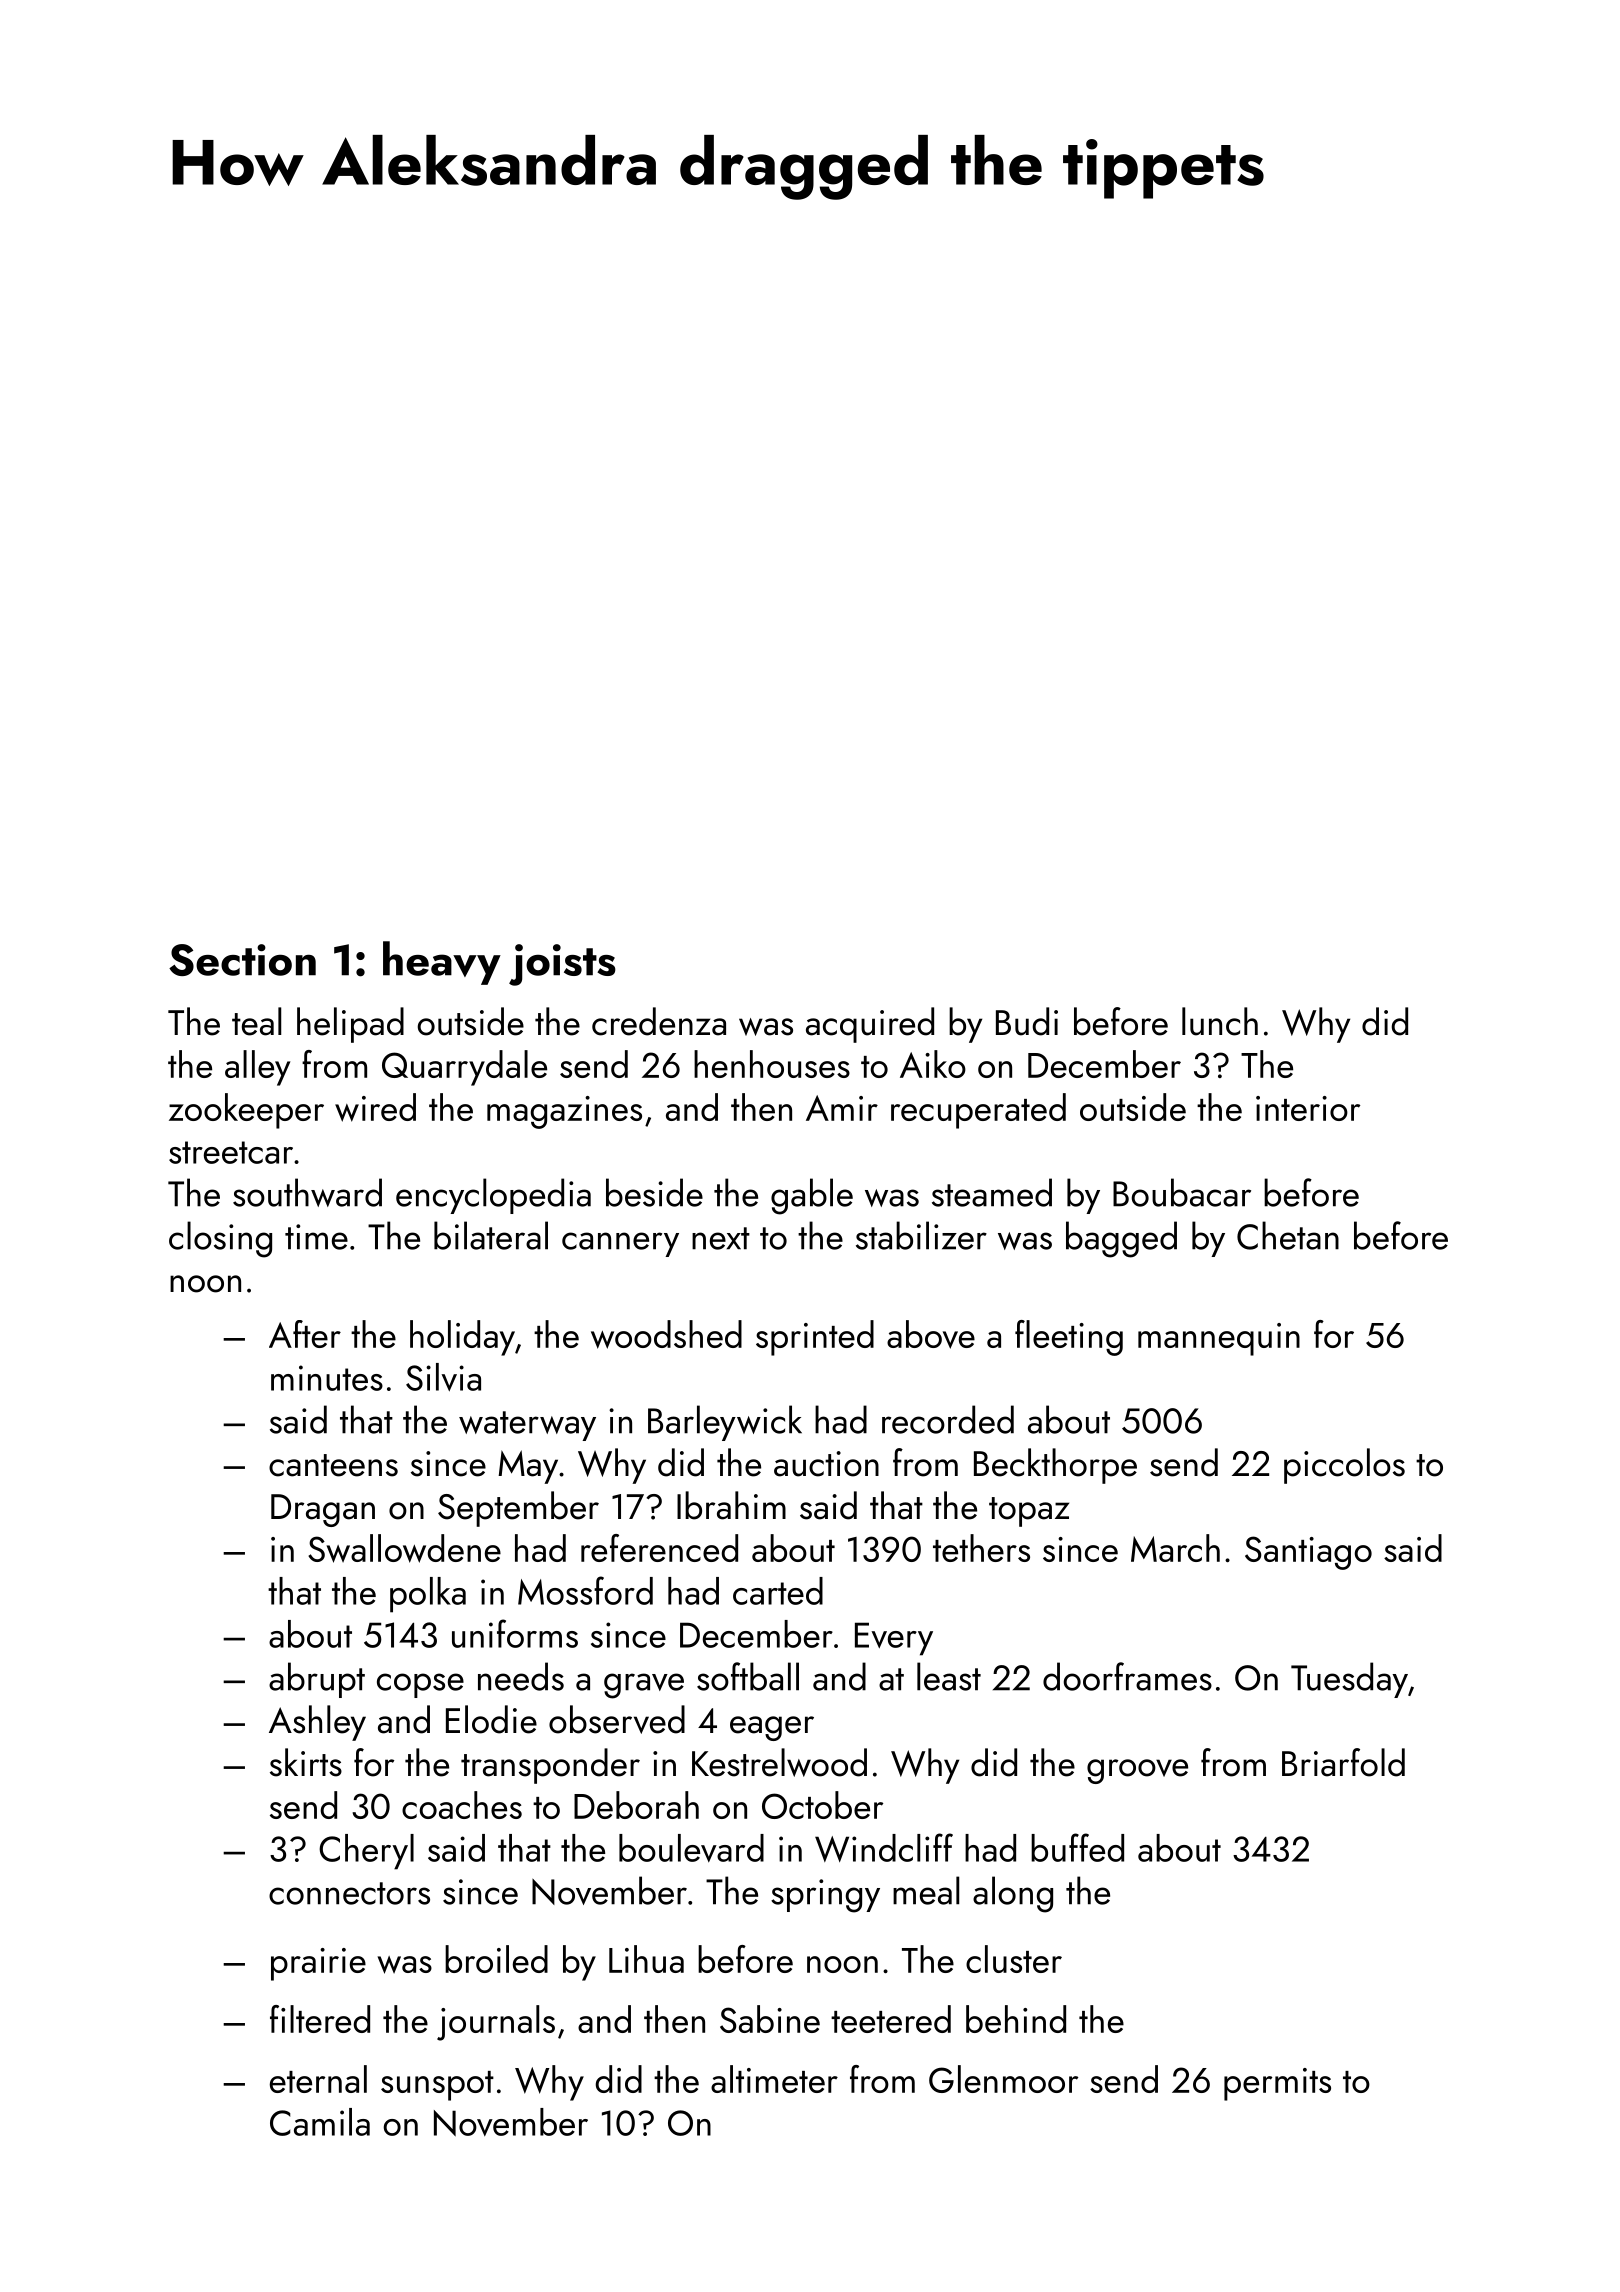 This document has width=1620, height=2292. What do you see at coordinates (1219, 1339) in the document?
I see `mannequin` at bounding box center [1219, 1339].
